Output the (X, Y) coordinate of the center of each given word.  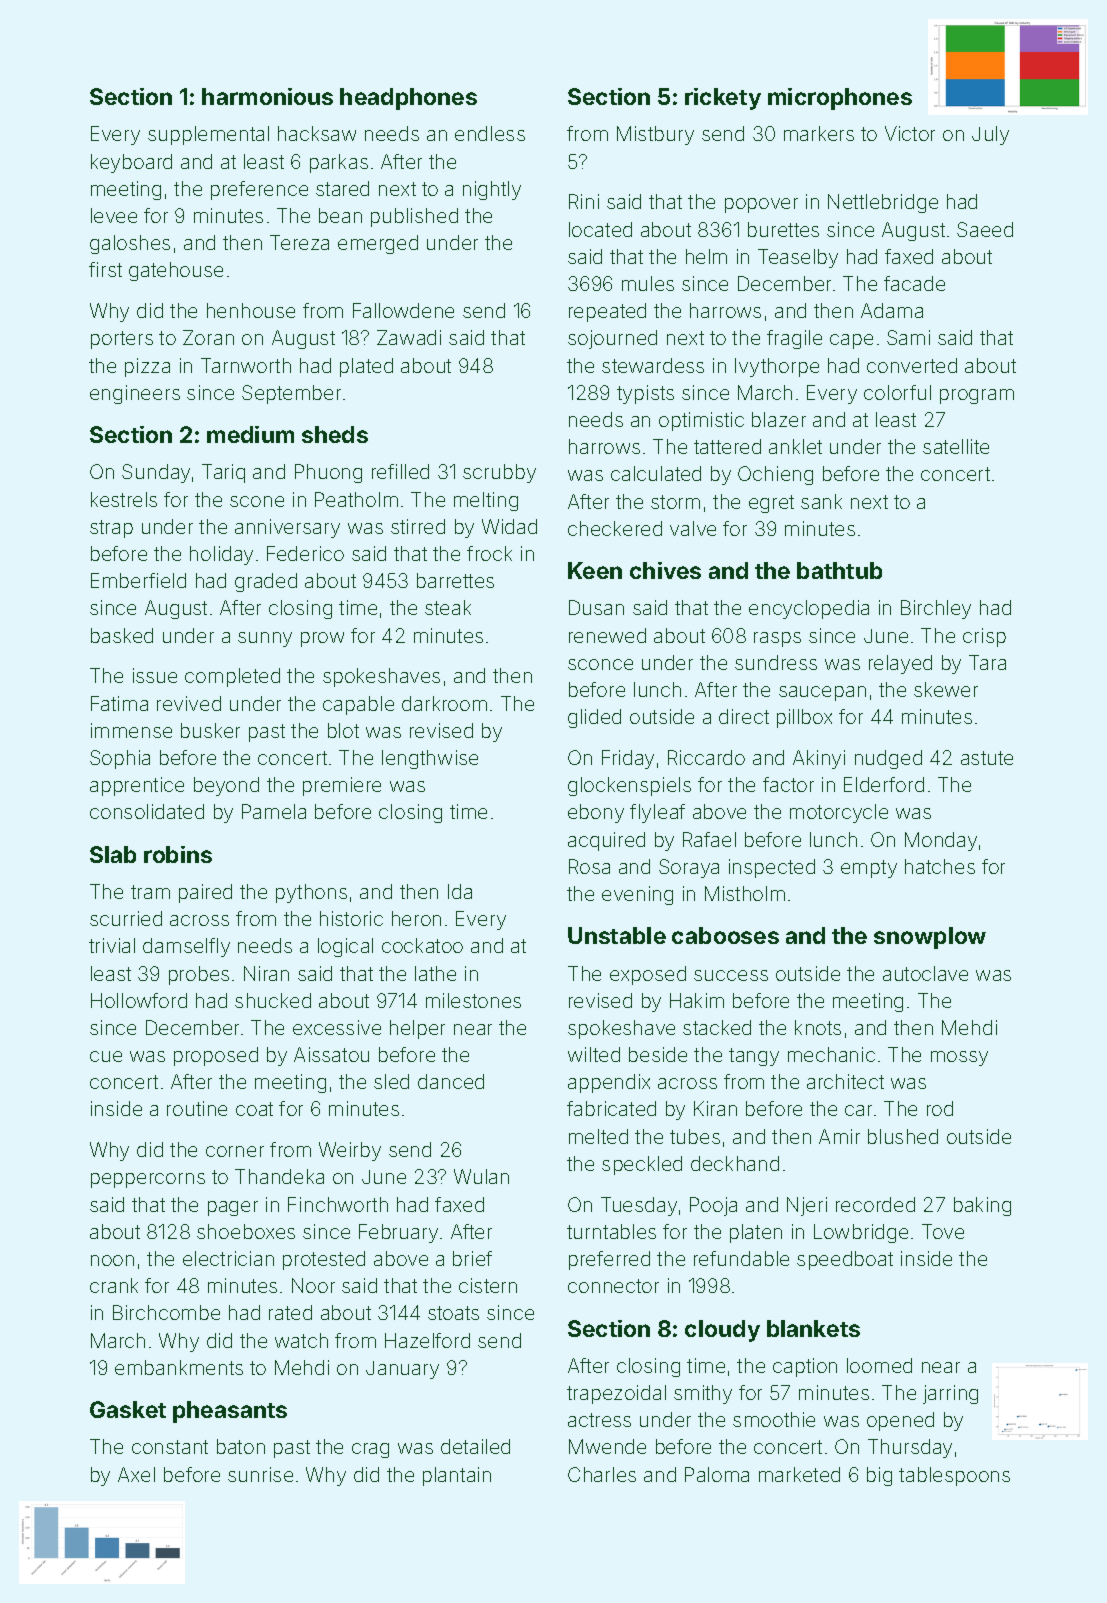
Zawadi (409, 337)
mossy (959, 1058)
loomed (879, 1365)
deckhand (735, 1163)
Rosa (589, 866)
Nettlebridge (883, 203)
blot (343, 730)
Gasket (128, 1409)
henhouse (251, 310)
